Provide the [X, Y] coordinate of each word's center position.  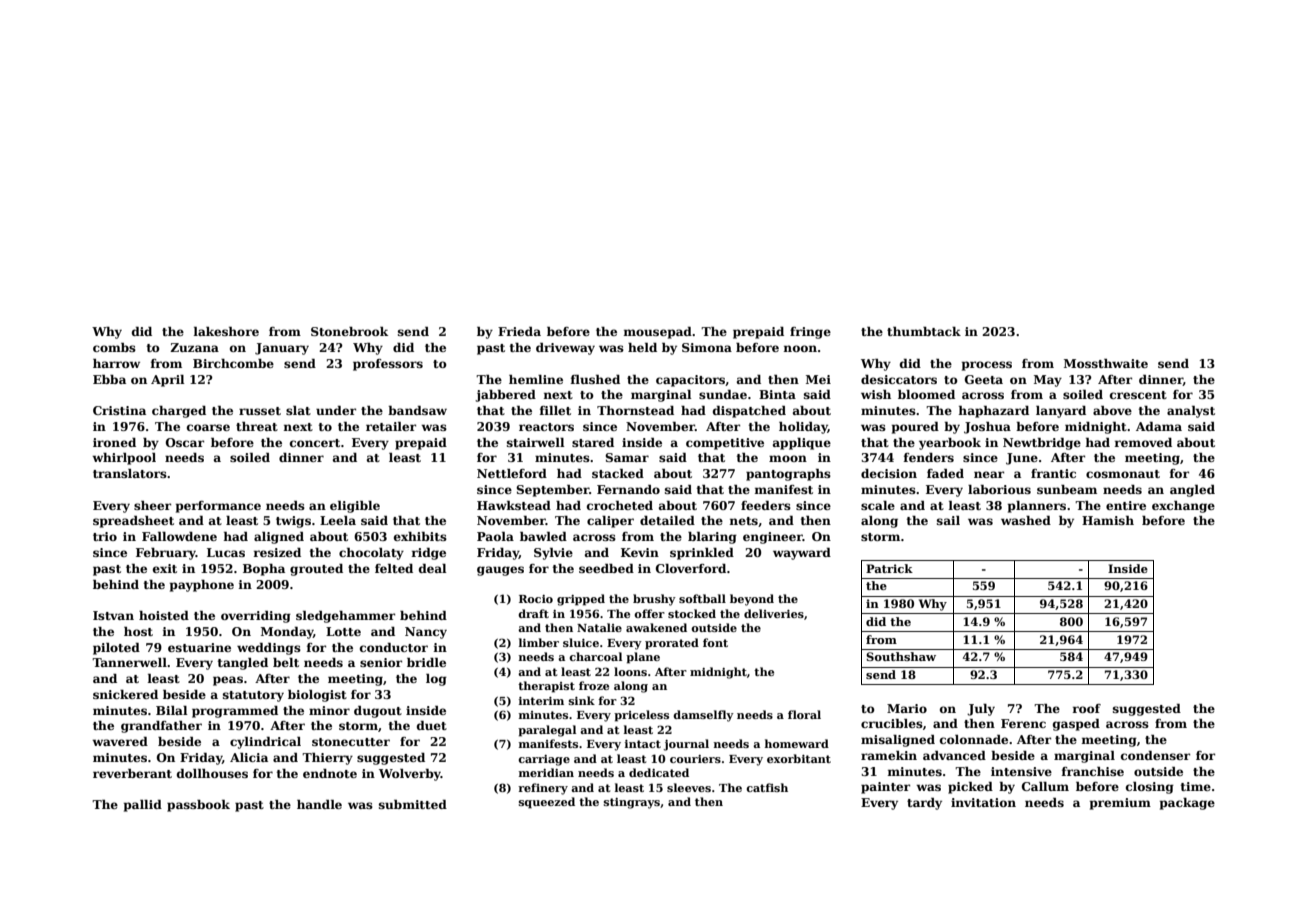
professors [388, 365]
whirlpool [124, 459]
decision [889, 473]
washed [1026, 520]
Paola [495, 536]
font [715, 642]
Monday [287, 633]
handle [319, 804]
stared [593, 442]
